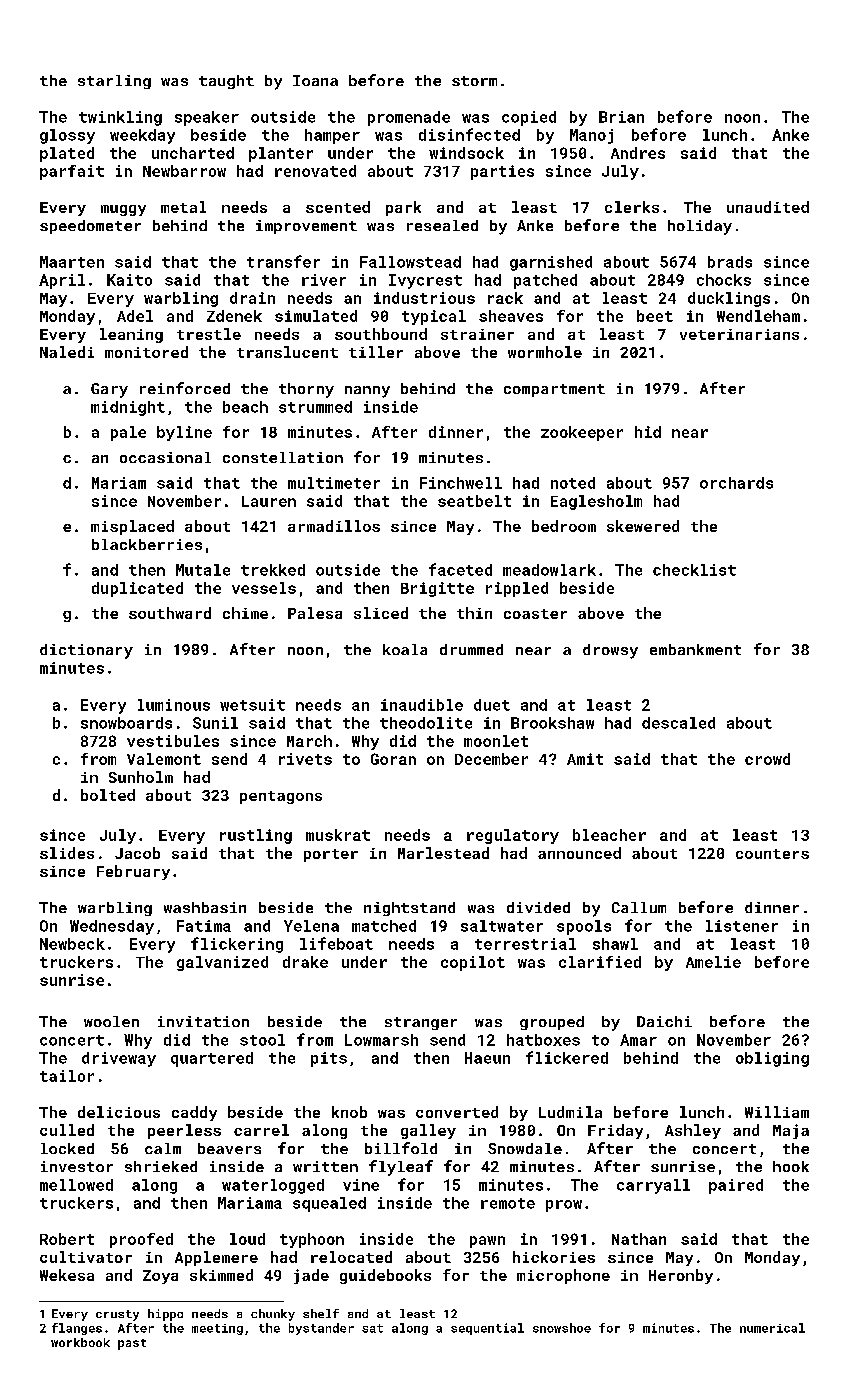 The height and width of the screenshot is (1400, 849). I want to click on Wendleham, so click(758, 316).
